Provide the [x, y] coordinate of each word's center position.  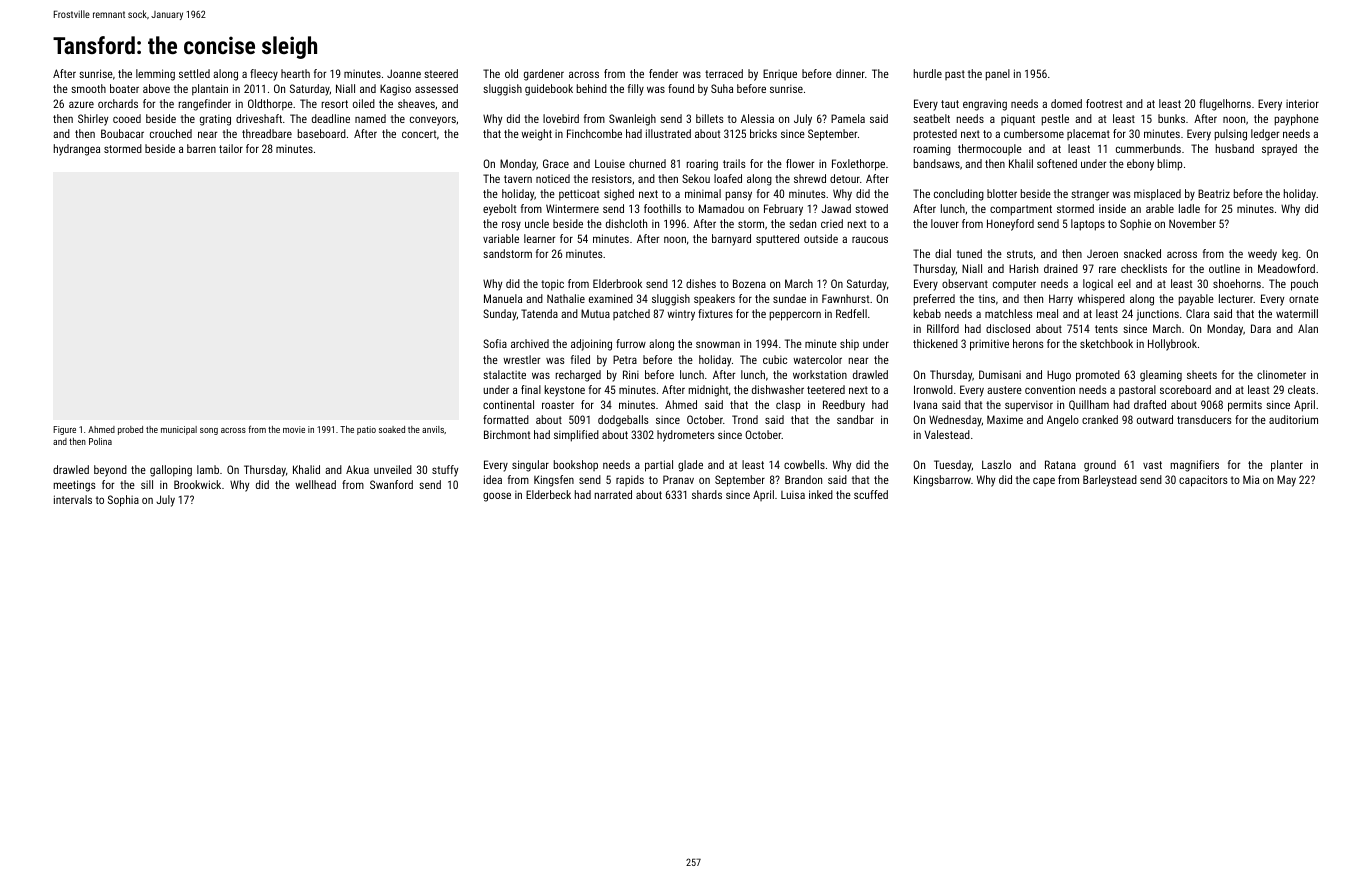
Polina [100, 441]
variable [501, 238]
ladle [1189, 208]
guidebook [549, 90]
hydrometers [686, 436]
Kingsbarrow [942, 481]
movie [294, 429]
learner [539, 238]
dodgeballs [623, 421]
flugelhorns [1225, 105]
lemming [155, 75]
